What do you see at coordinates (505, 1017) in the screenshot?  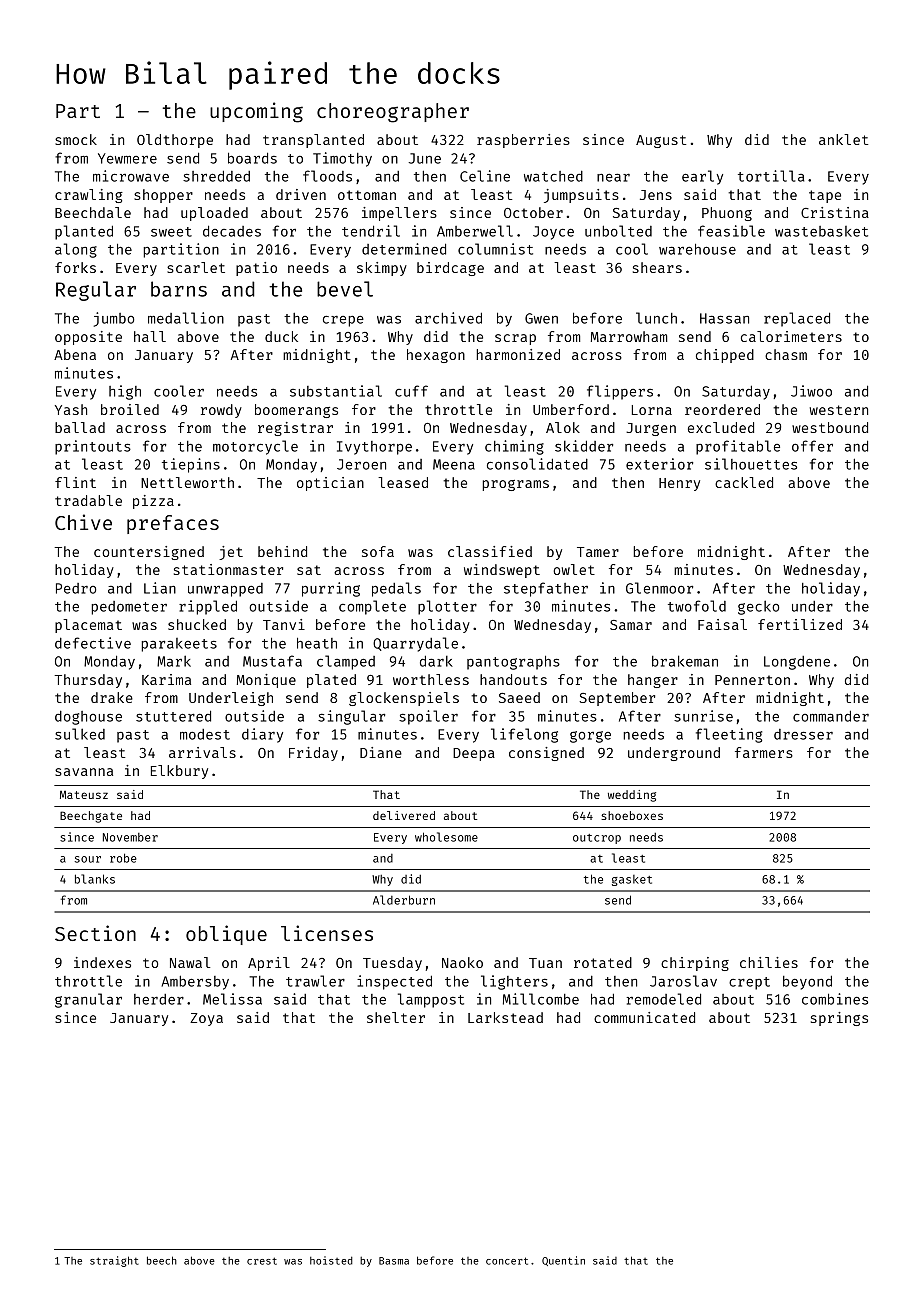 I see `Larkstead` at bounding box center [505, 1017].
